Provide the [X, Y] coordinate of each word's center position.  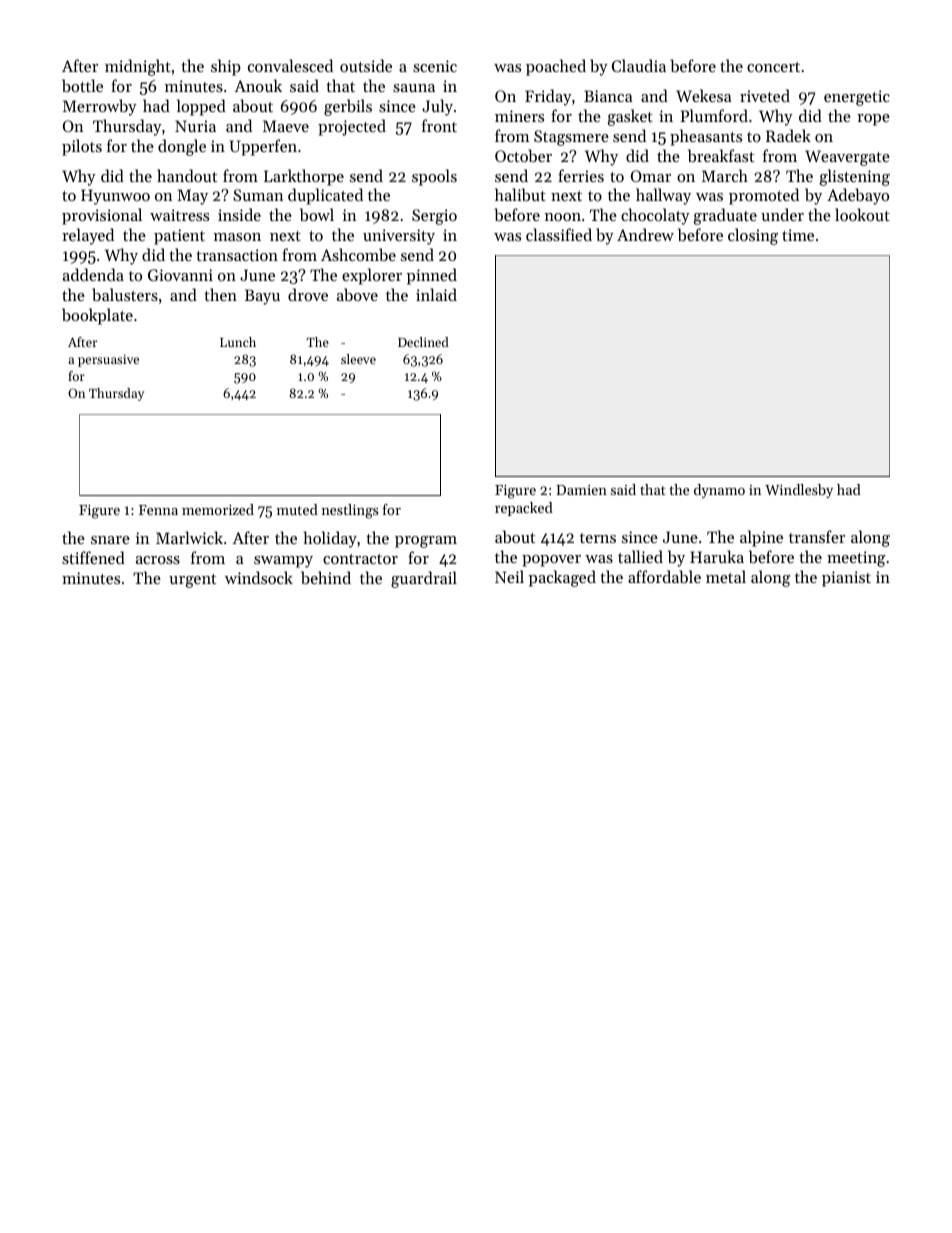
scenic [435, 66]
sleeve [358, 359]
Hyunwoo [115, 197]
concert [773, 67]
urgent [192, 581]
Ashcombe [358, 254]
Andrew [645, 234]
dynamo [719, 491]
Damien [581, 490]
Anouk [258, 85]
